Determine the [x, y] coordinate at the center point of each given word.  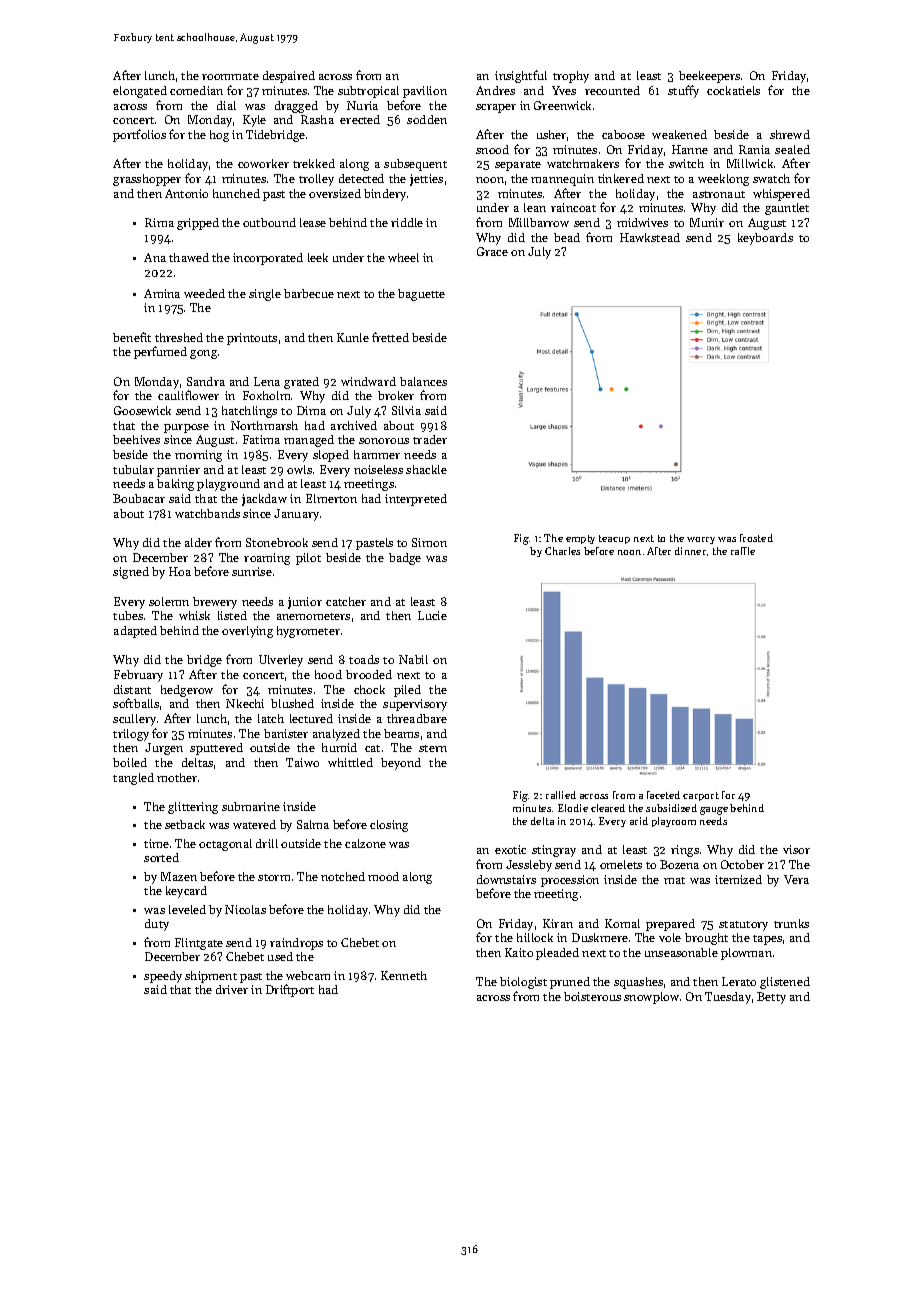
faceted [663, 795]
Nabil [413, 659]
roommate [230, 76]
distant [132, 689]
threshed [179, 337]
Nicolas [245, 909]
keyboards [765, 239]
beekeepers [709, 77]
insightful [521, 76]
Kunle [353, 337]
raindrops [296, 944]
